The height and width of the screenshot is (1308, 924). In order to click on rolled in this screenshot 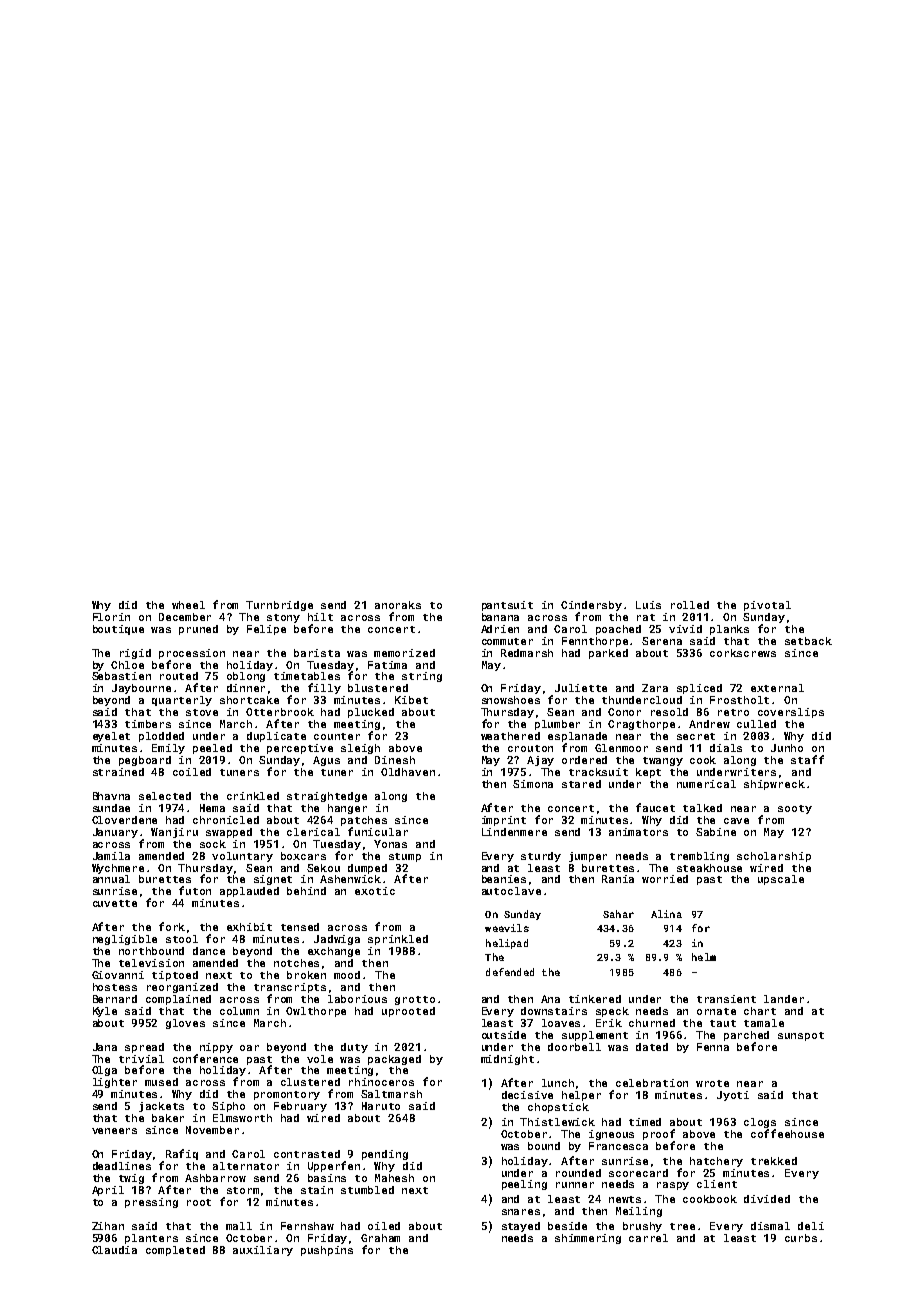, I will do `click(690, 605)`.
